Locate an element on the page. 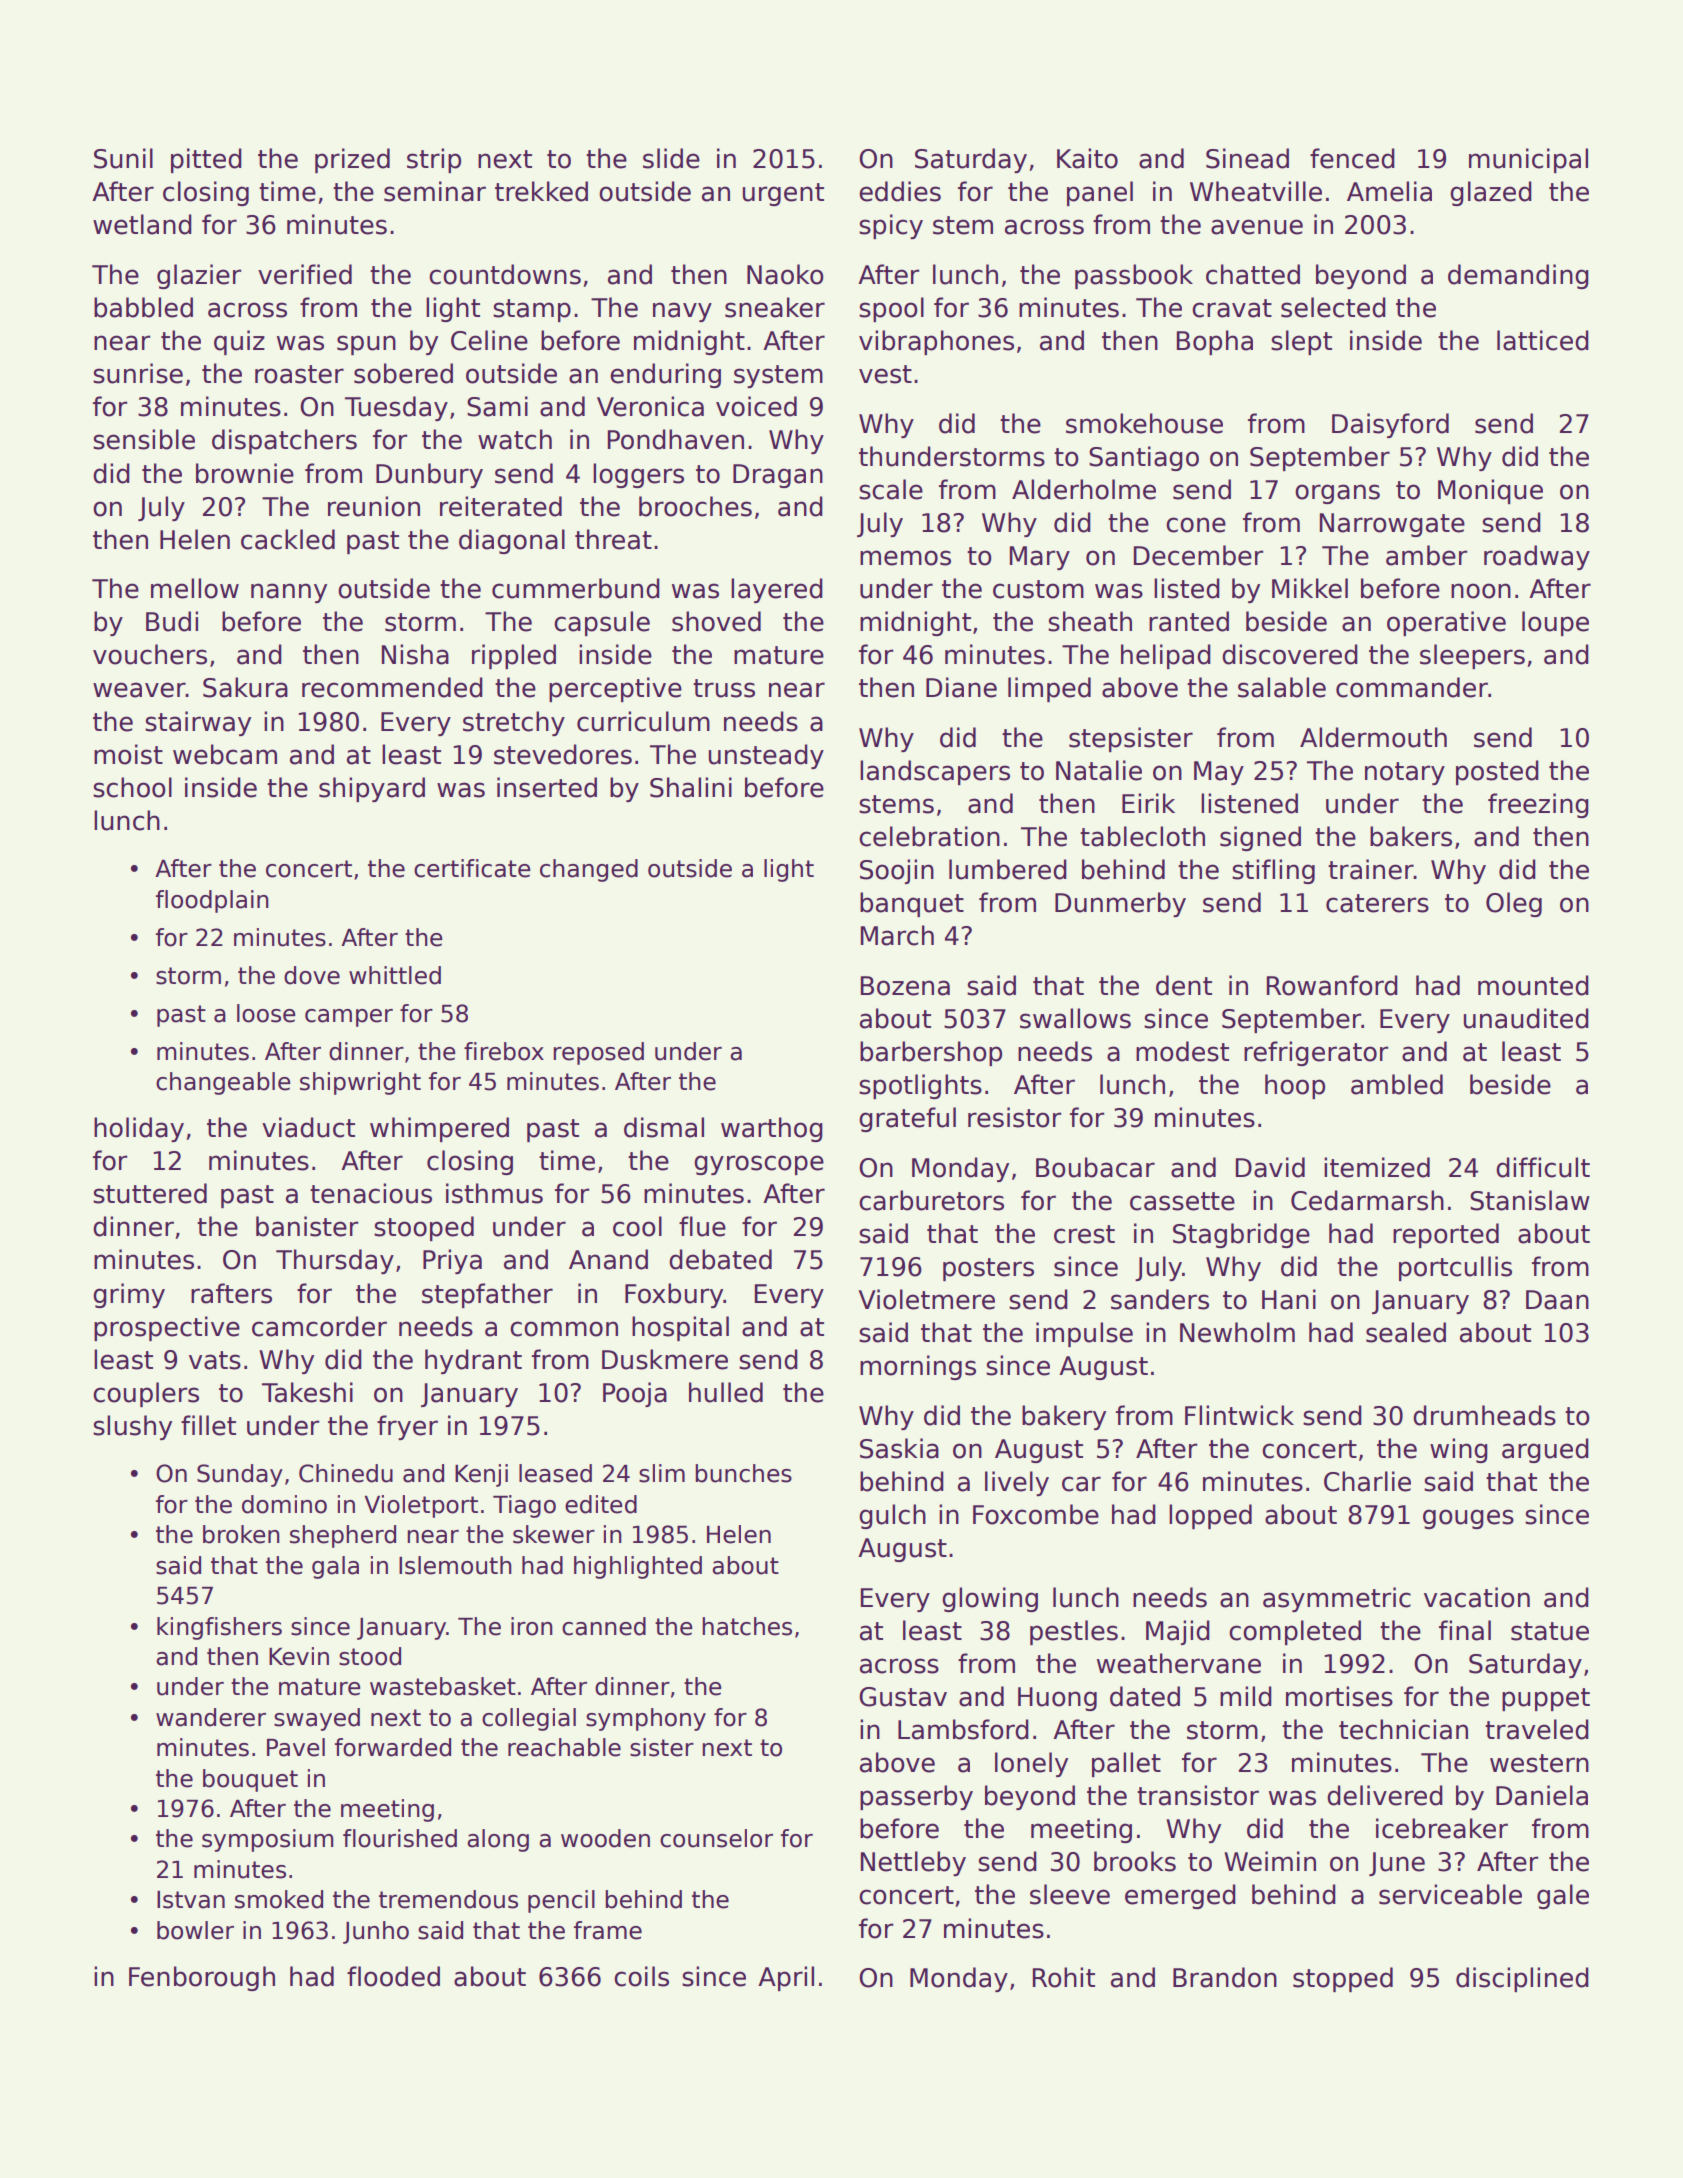  demanding is located at coordinates (1518, 276).
